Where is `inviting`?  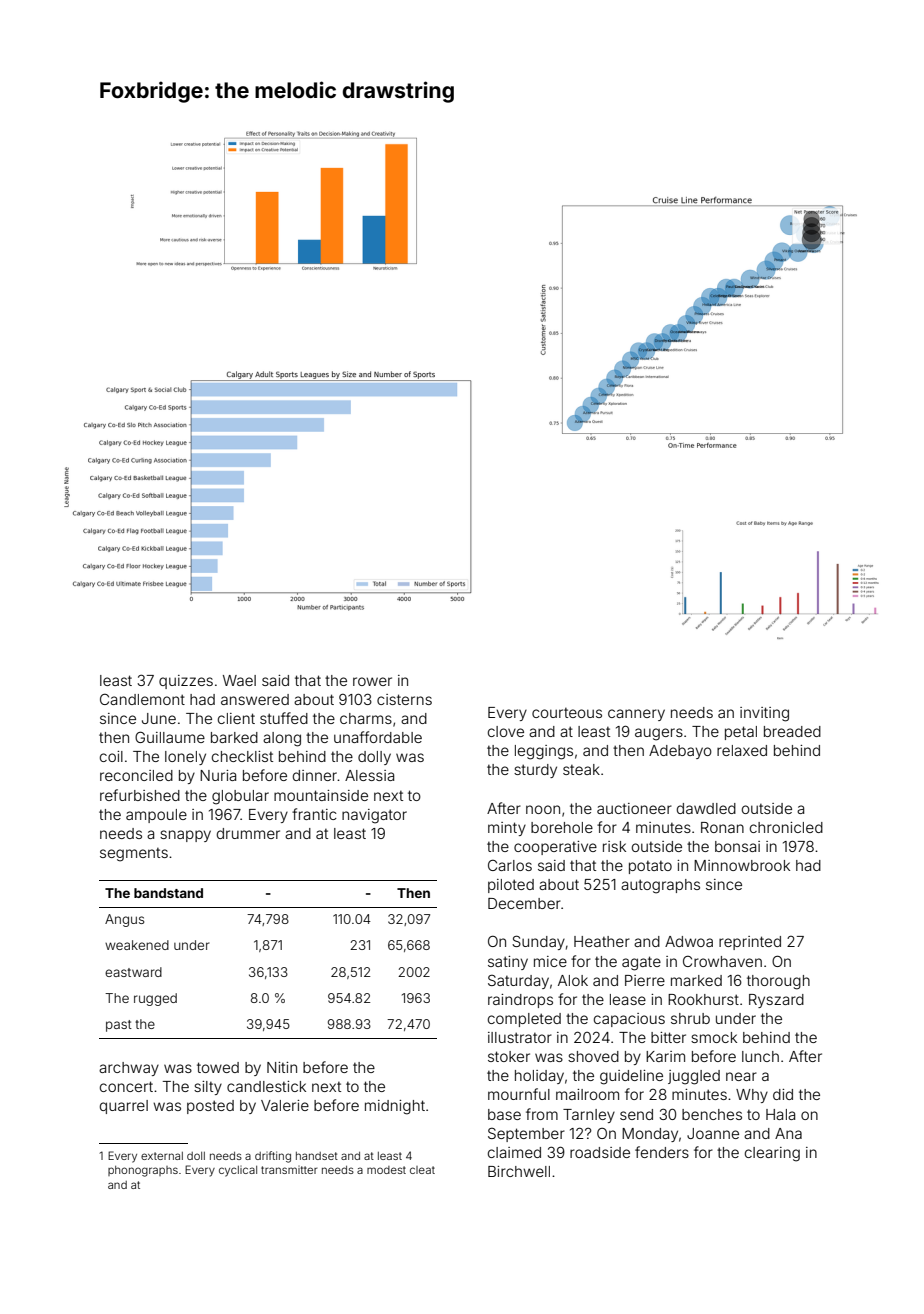
inviting is located at coordinates (764, 714).
